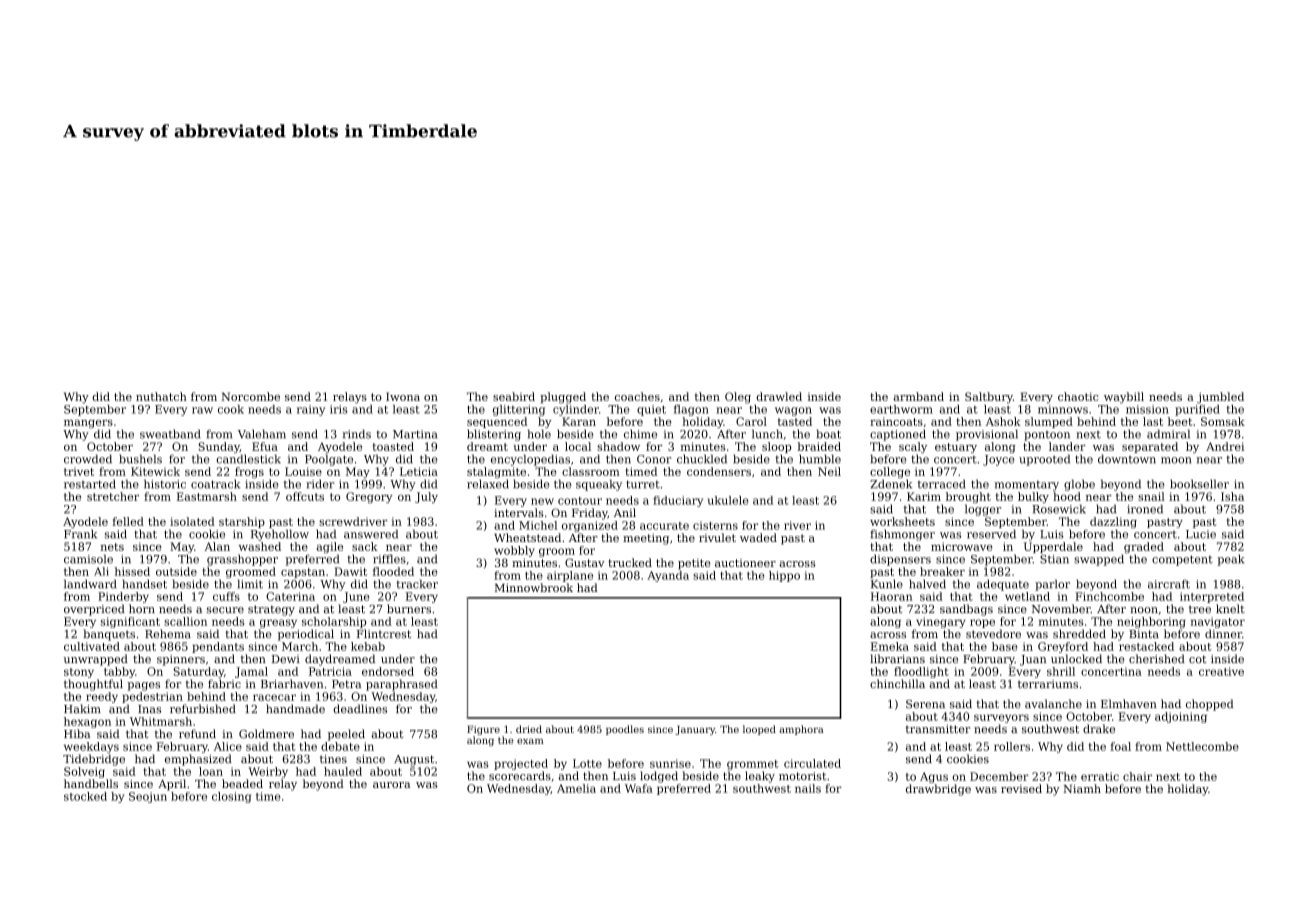  I want to click on rinds, so click(356, 434).
